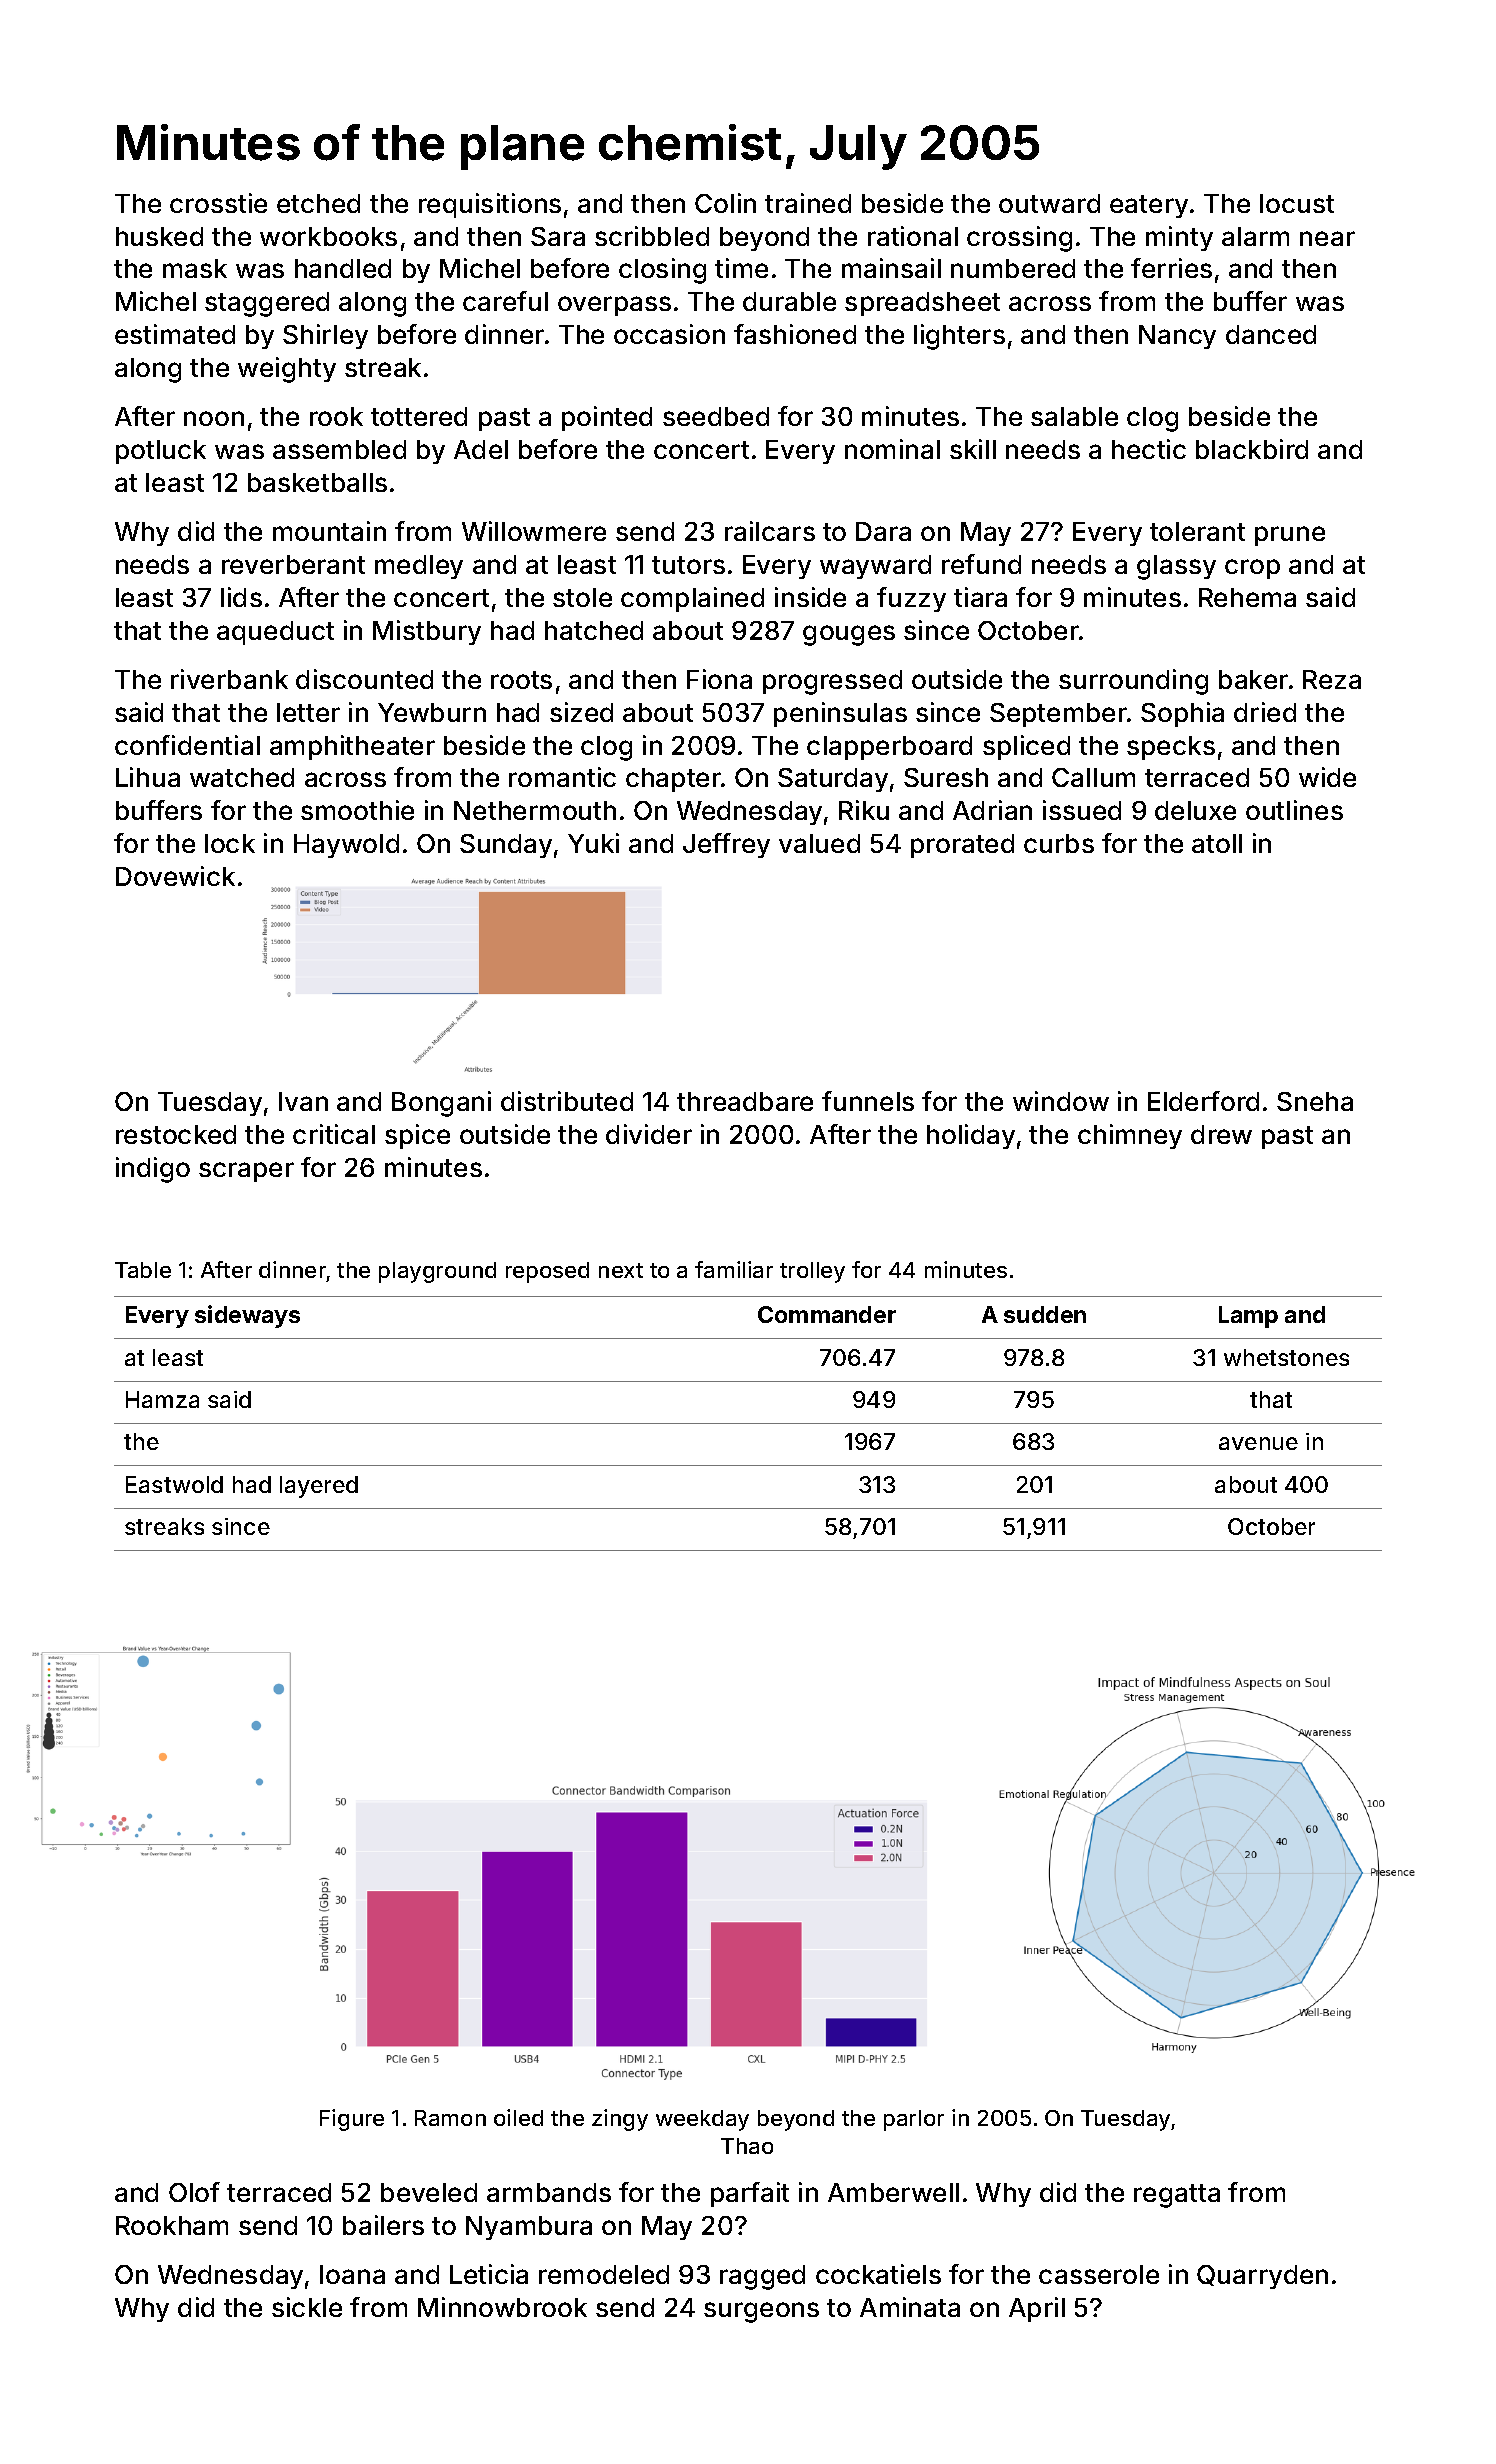 The width and height of the screenshot is (1496, 2464). Describe the element at coordinates (1045, 1314) in the screenshot. I see `sudden` at that location.
